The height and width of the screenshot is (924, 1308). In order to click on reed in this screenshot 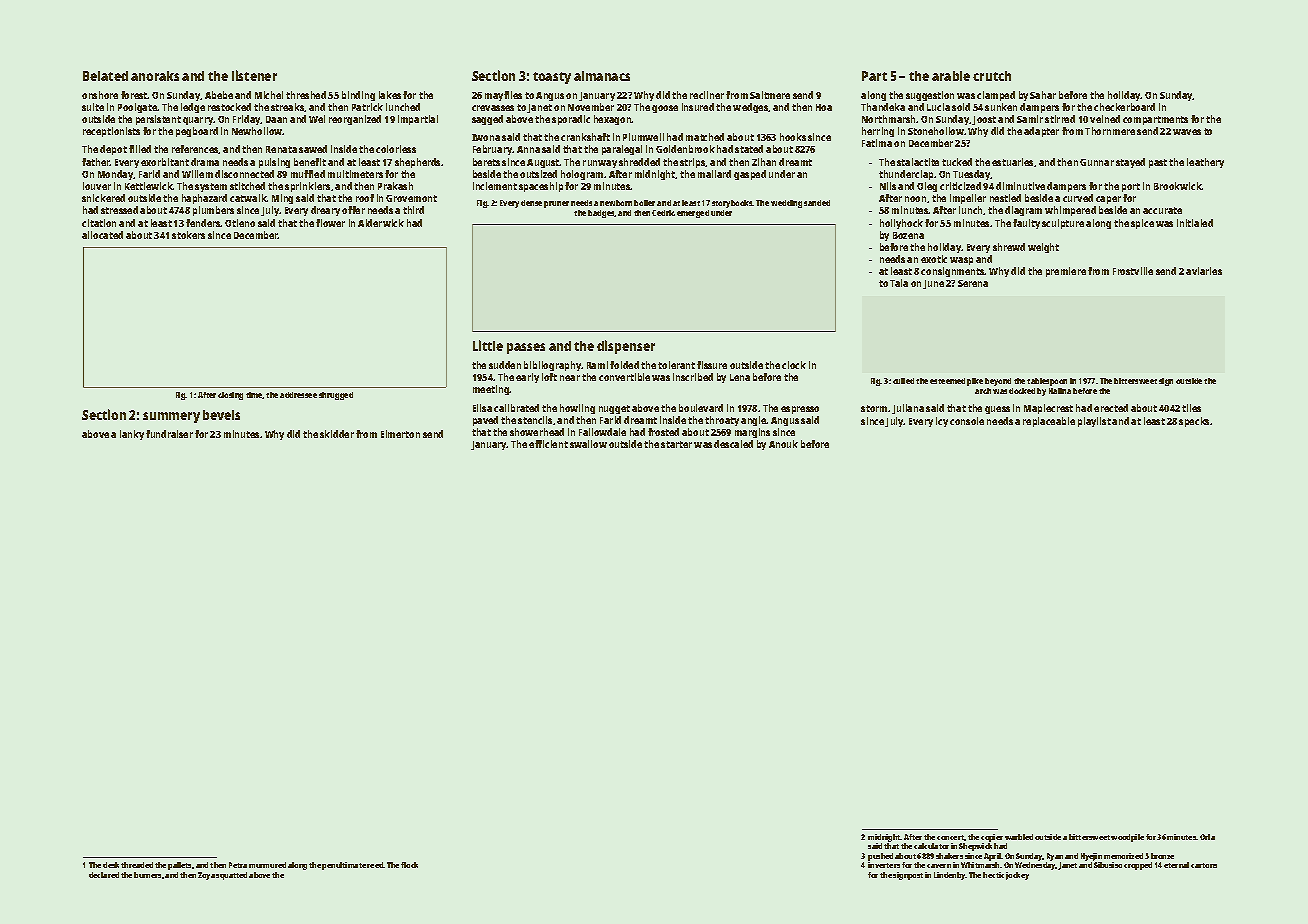, I will do `click(375, 865)`.
